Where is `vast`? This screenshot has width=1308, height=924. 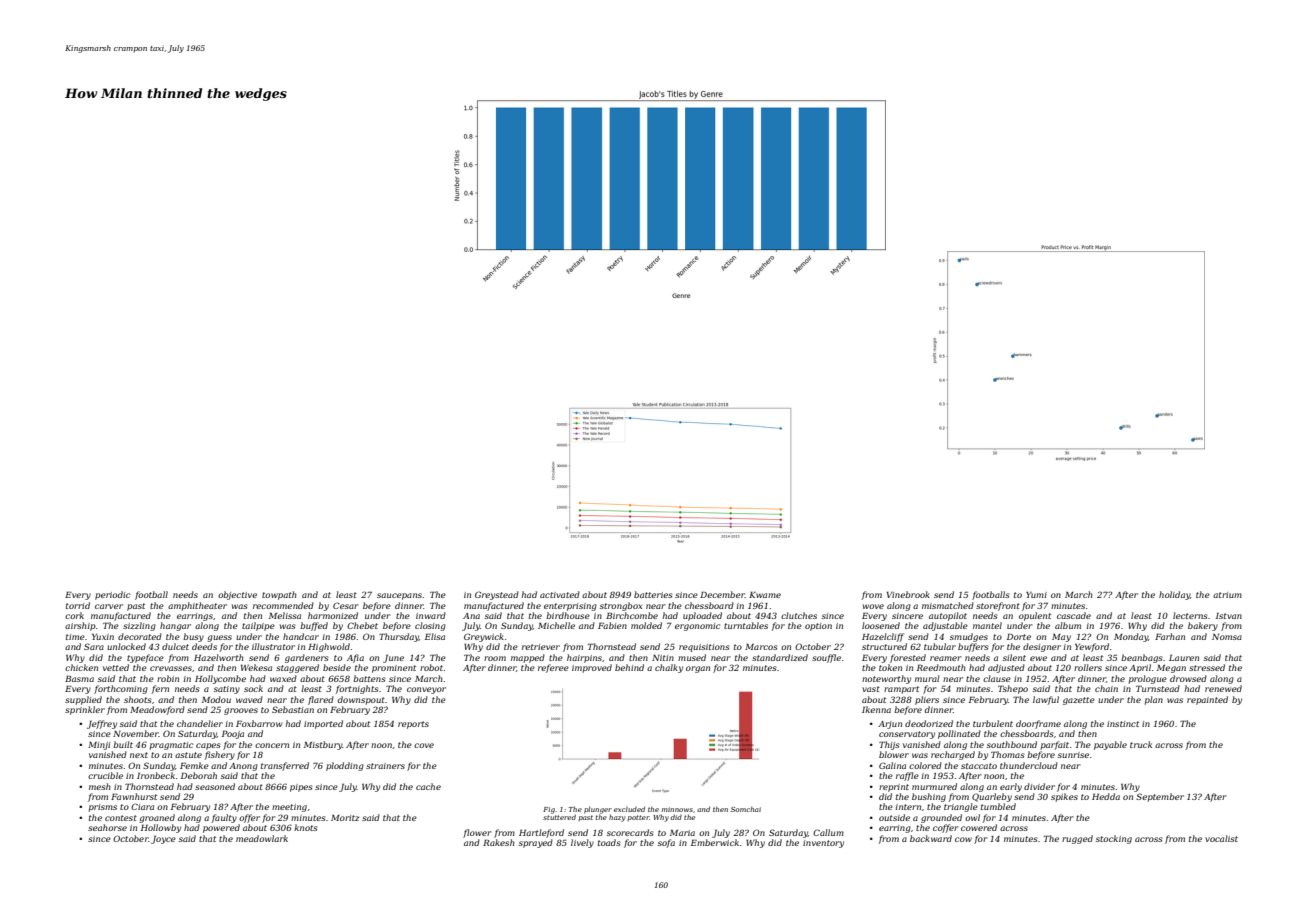 vast is located at coordinates (871, 689).
